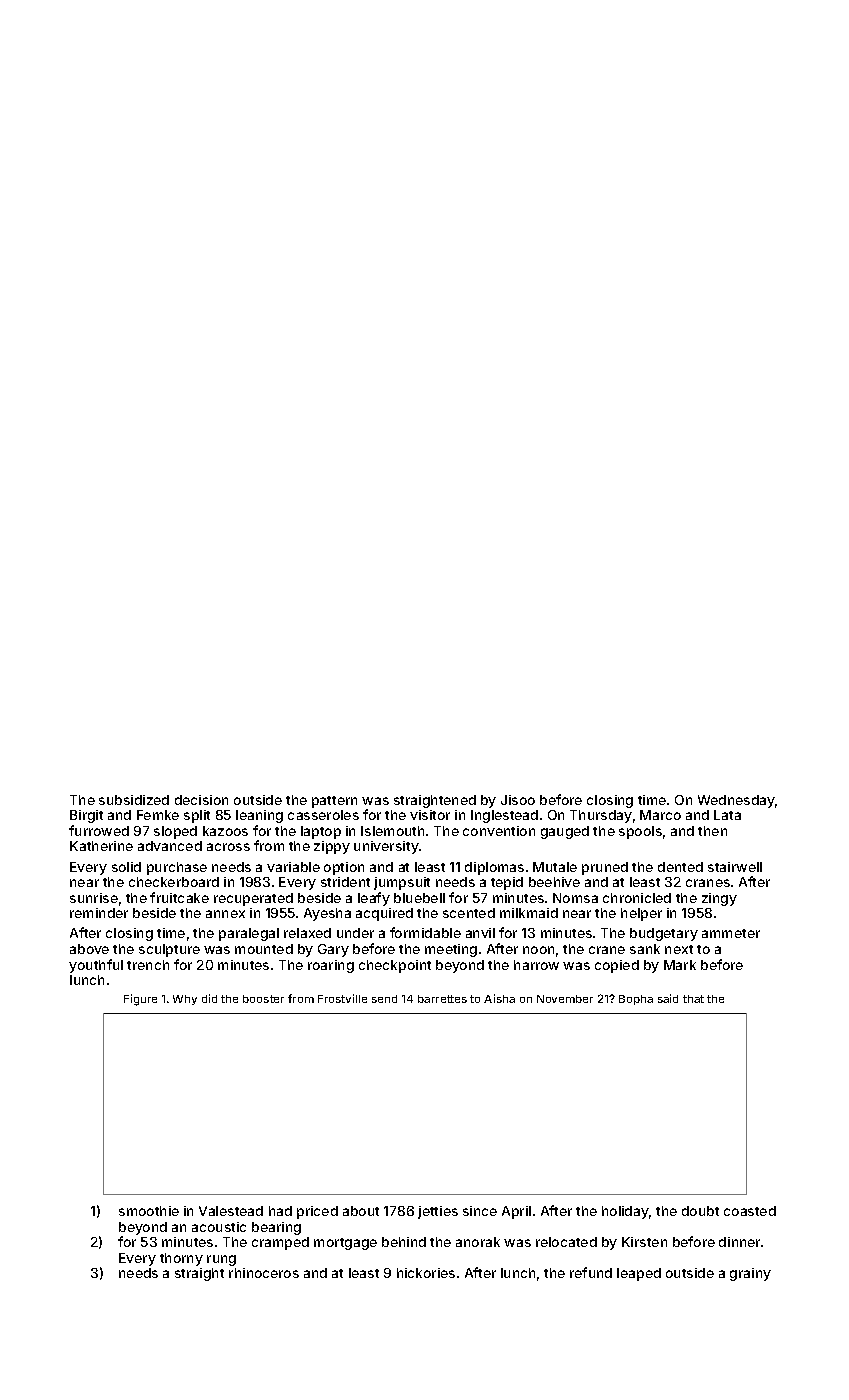 This screenshot has width=849, height=1400. Describe the element at coordinates (209, 998) in the screenshot. I see `did` at that location.
